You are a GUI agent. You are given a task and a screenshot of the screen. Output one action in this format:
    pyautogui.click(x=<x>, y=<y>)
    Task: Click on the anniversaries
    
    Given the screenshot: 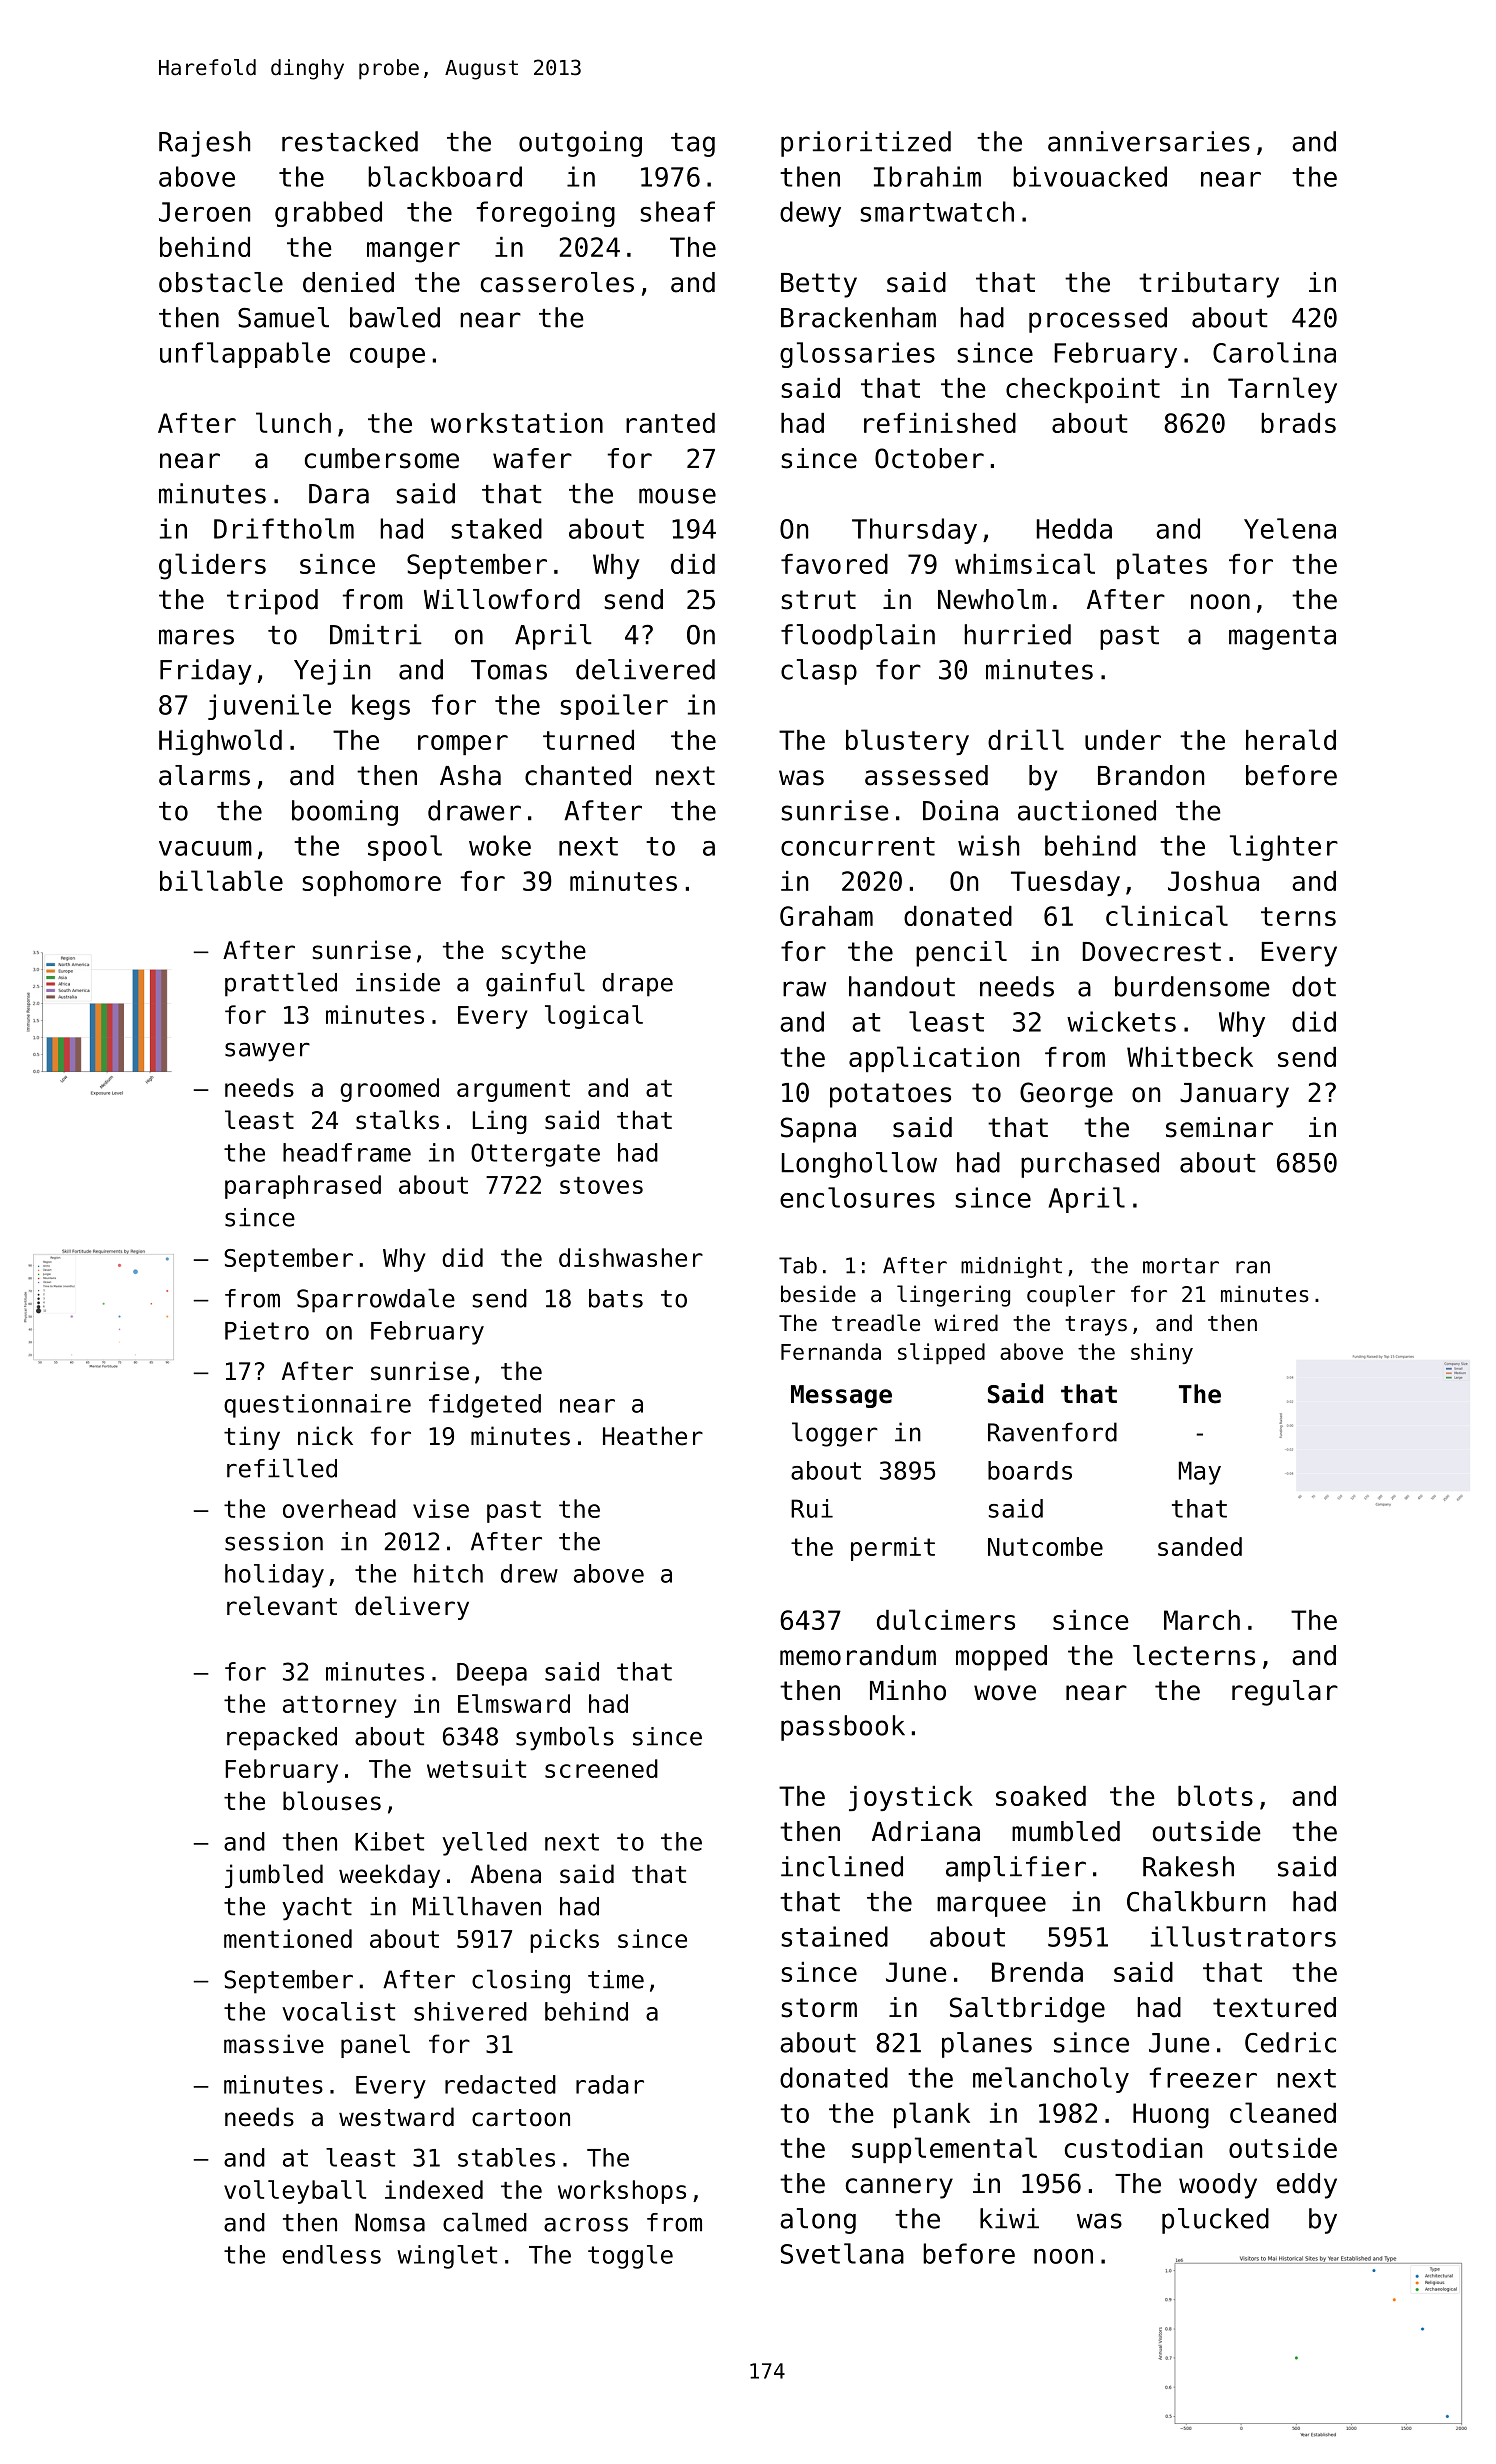 What is the action you would take?
    pyautogui.click(x=1149, y=141)
